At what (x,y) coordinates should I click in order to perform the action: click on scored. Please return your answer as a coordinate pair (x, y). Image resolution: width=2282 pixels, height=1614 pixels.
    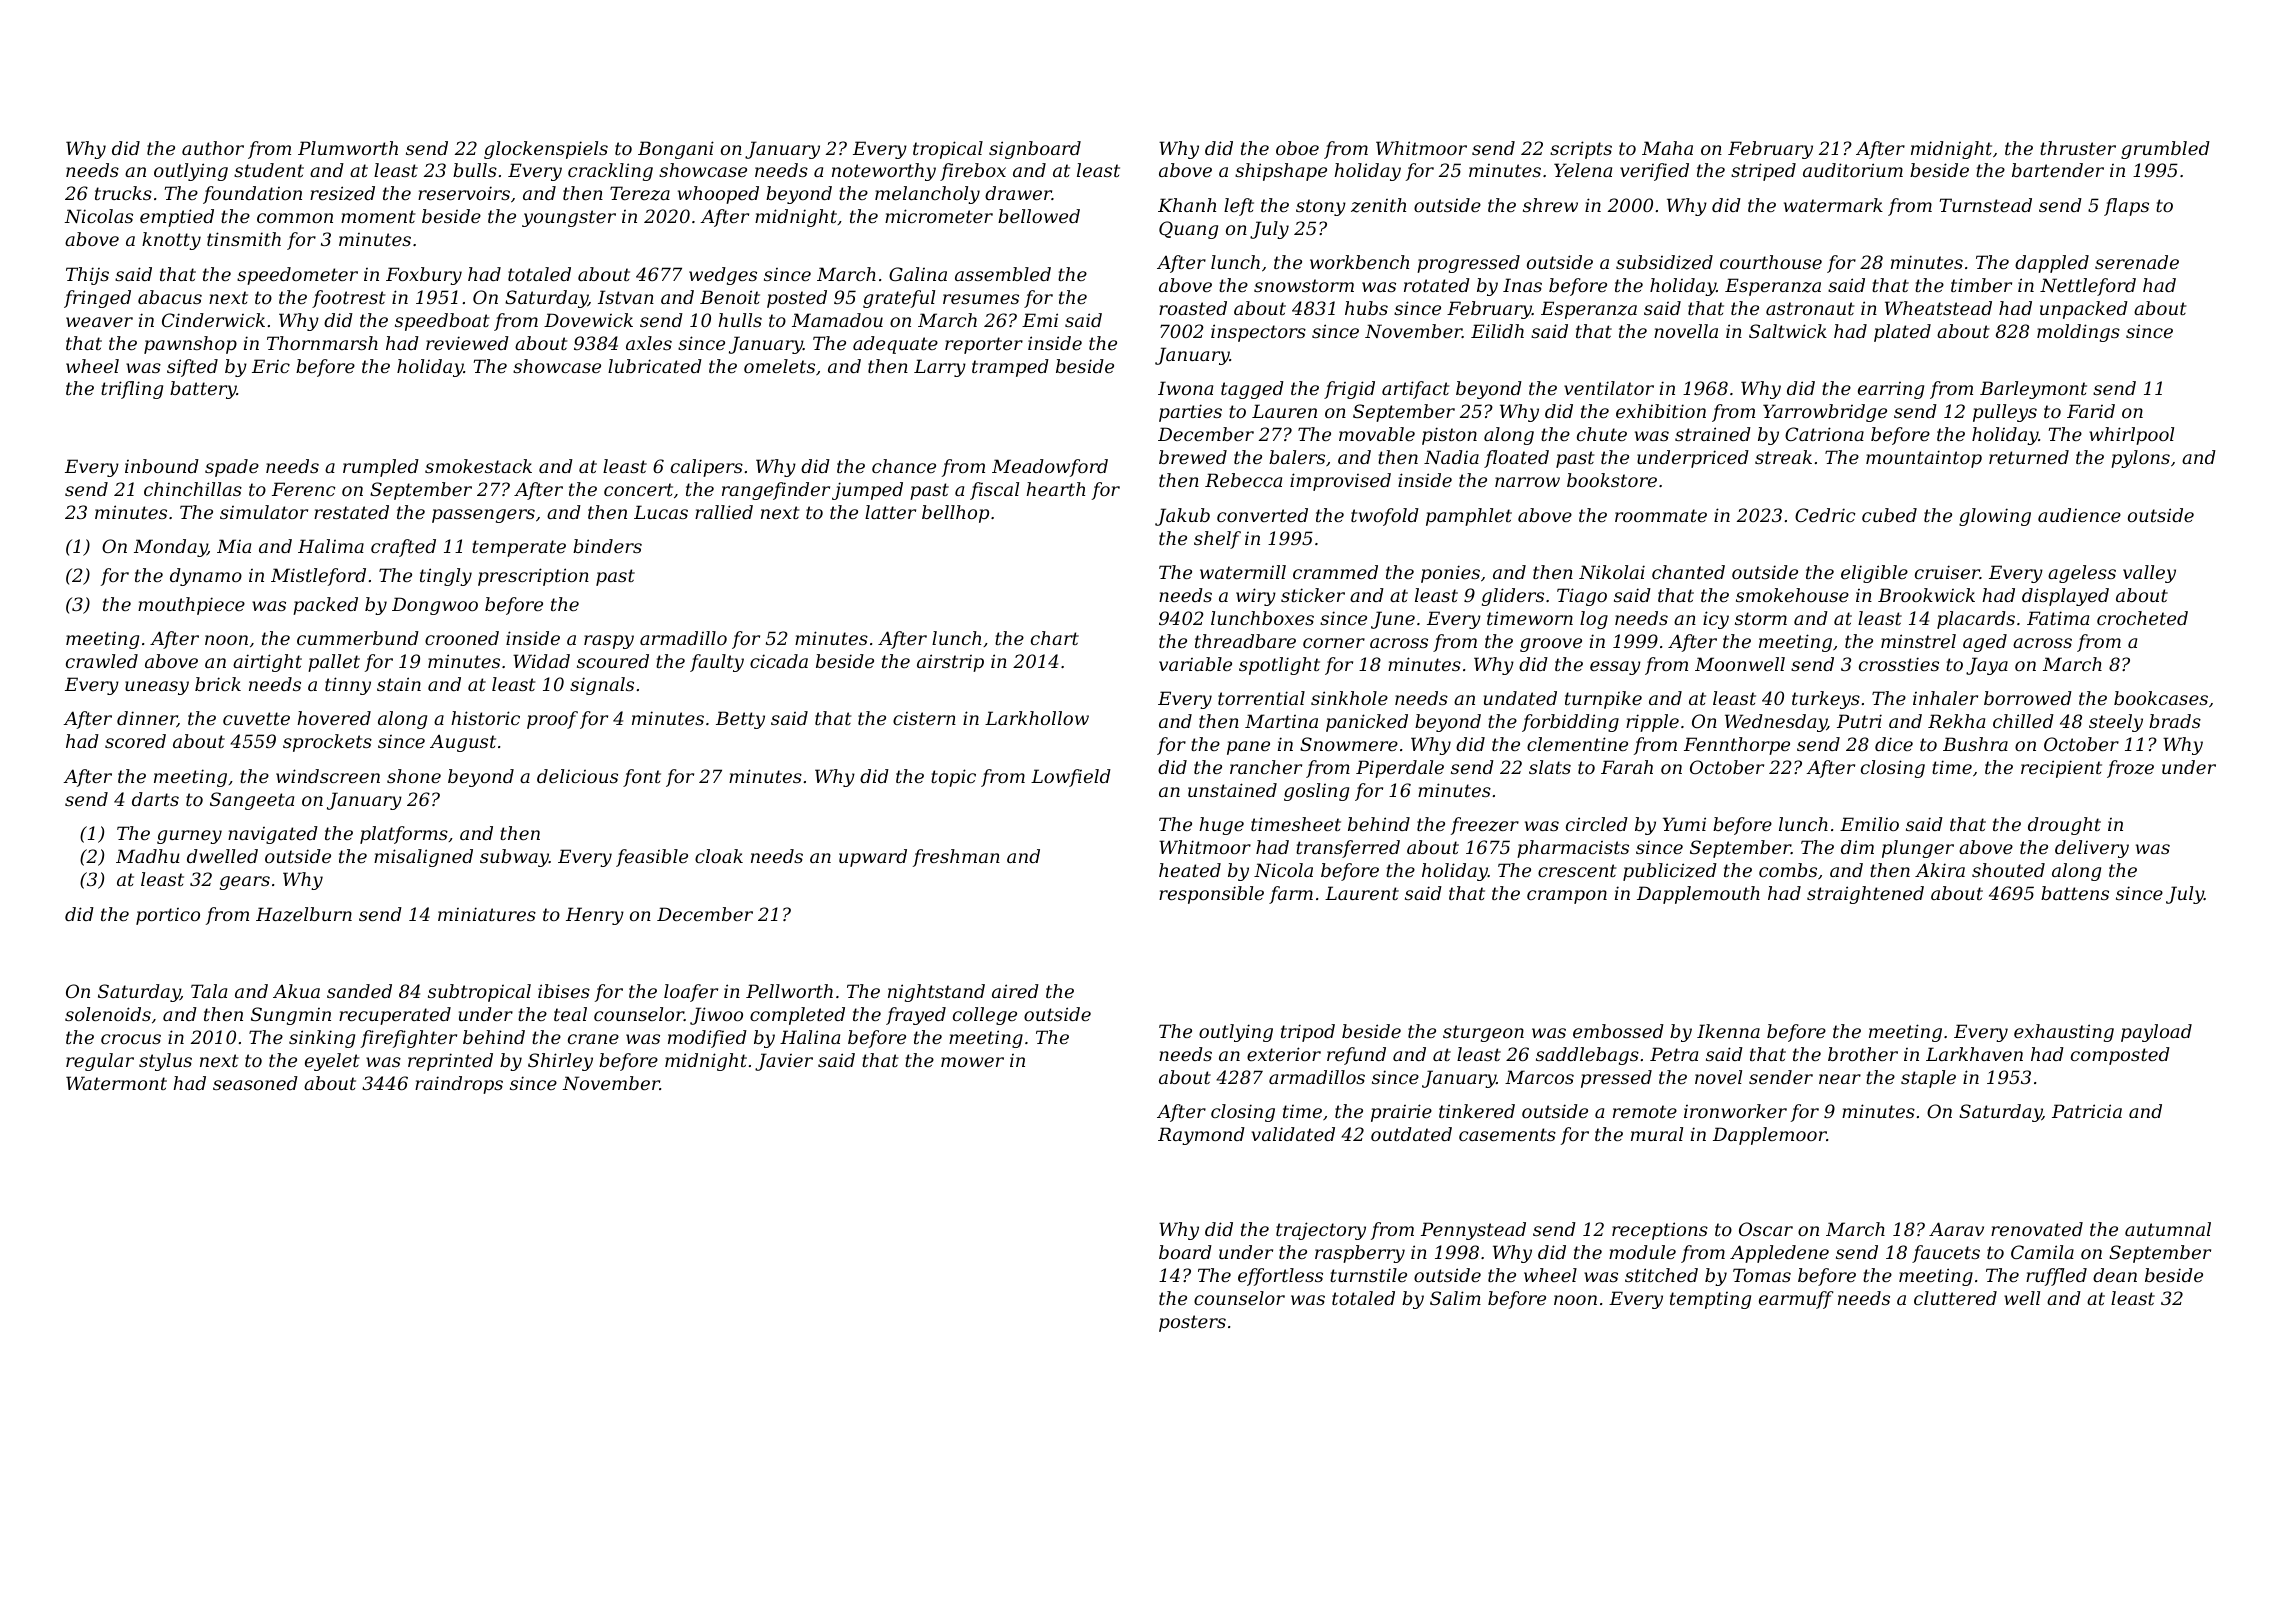
    Looking at the image, I should click on (135, 741).
